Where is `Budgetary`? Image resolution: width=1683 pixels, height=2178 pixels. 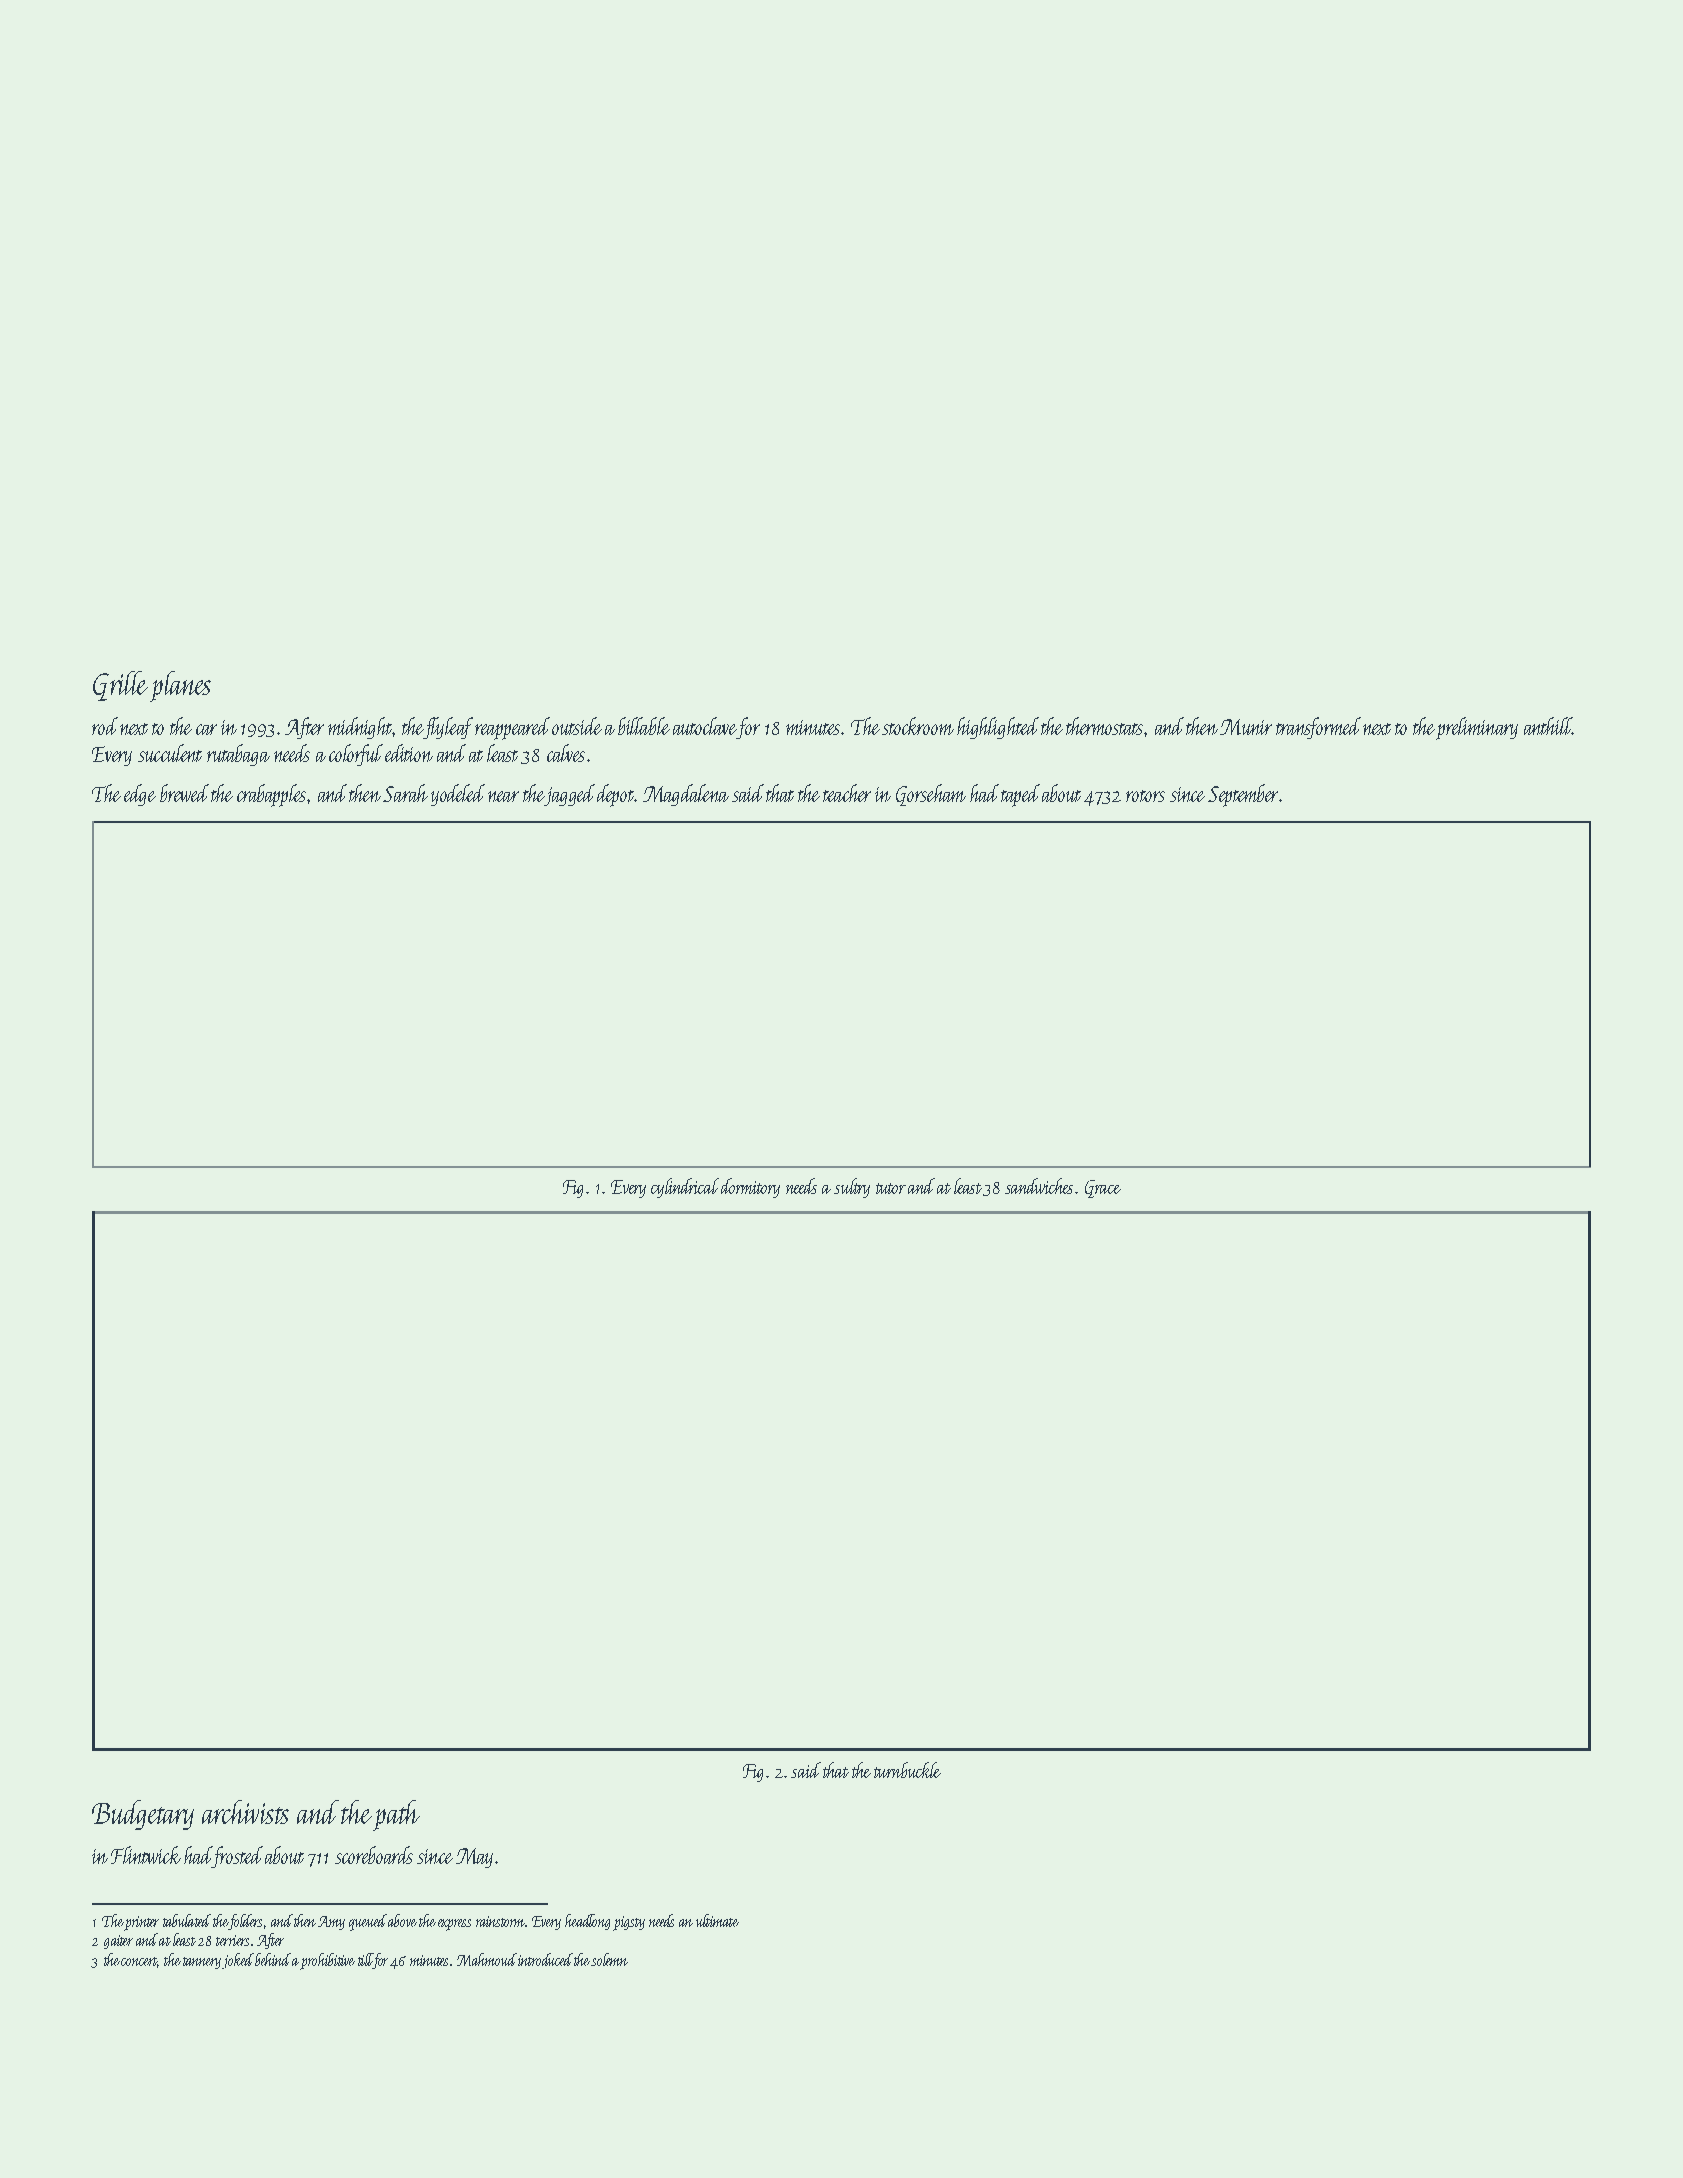 Budgetary is located at coordinates (143, 1815).
